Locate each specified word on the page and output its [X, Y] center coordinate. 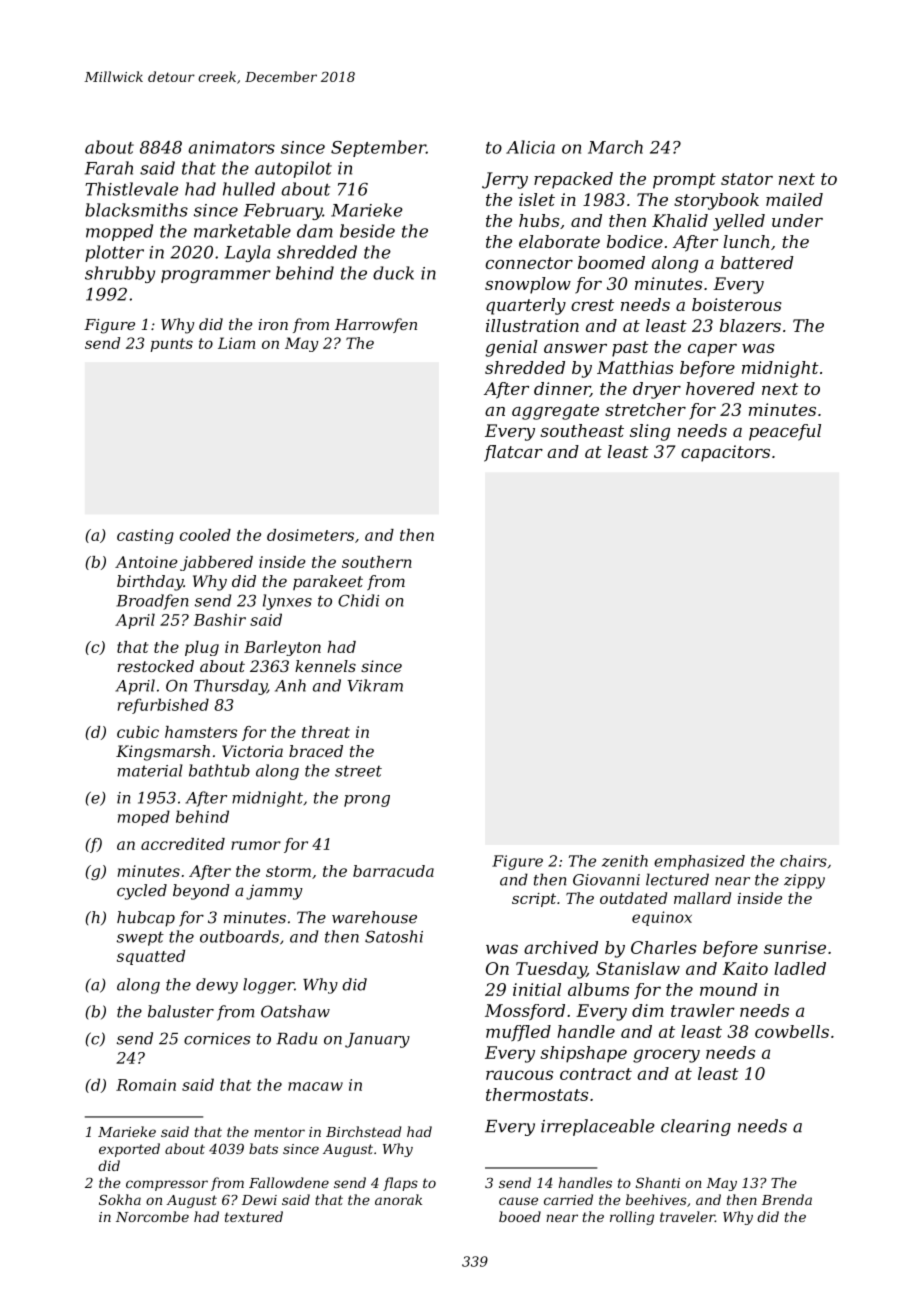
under [797, 220]
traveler [687, 1216]
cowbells [792, 1031]
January [377, 1040]
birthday [150, 583]
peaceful [785, 432]
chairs [803, 861]
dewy [217, 986]
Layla [247, 253]
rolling [632, 1218]
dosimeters [310, 535]
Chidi [358, 600]
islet [537, 199]
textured [254, 1216]
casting [145, 536]
